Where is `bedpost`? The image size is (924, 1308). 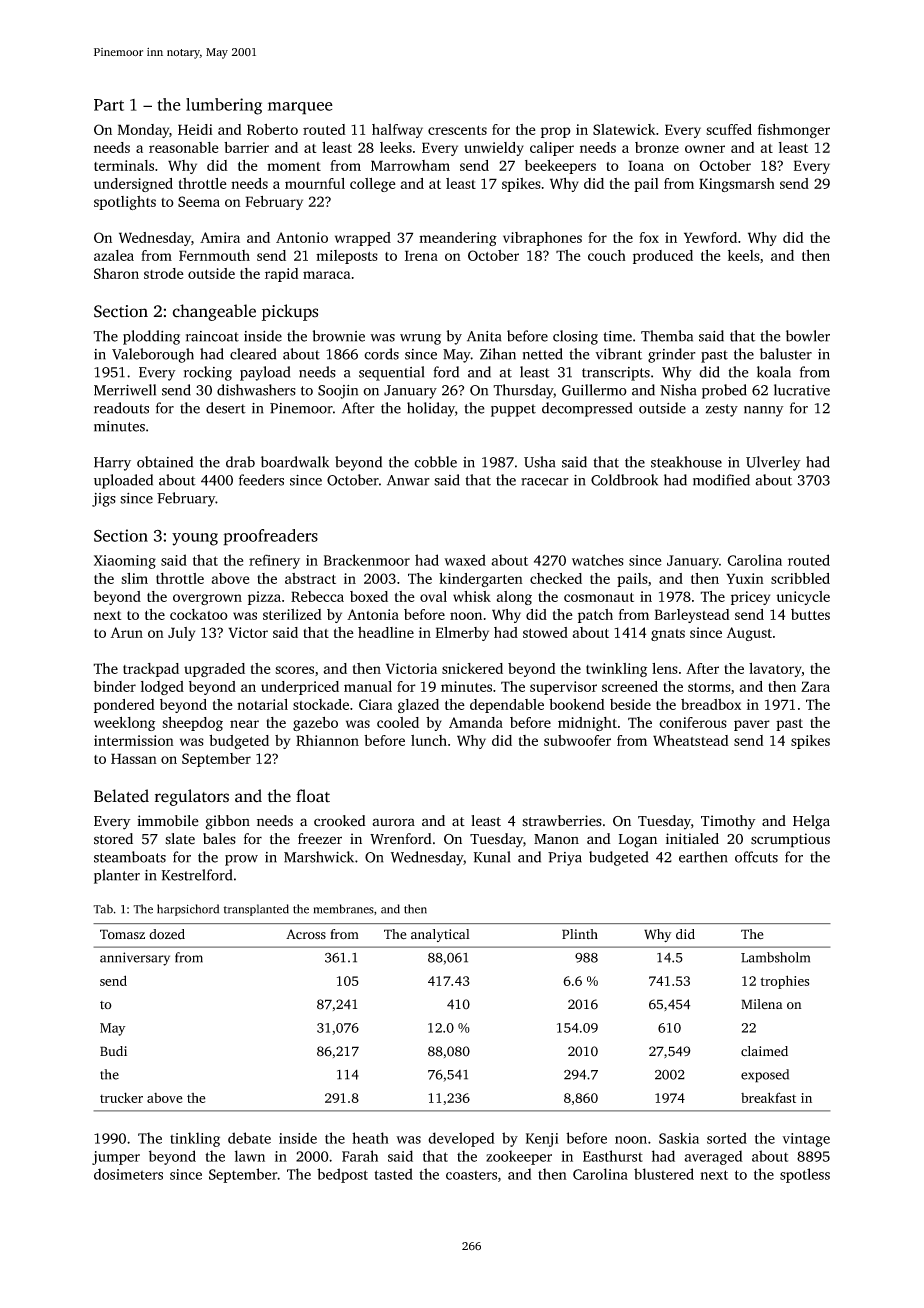
bedpost is located at coordinates (342, 1175).
